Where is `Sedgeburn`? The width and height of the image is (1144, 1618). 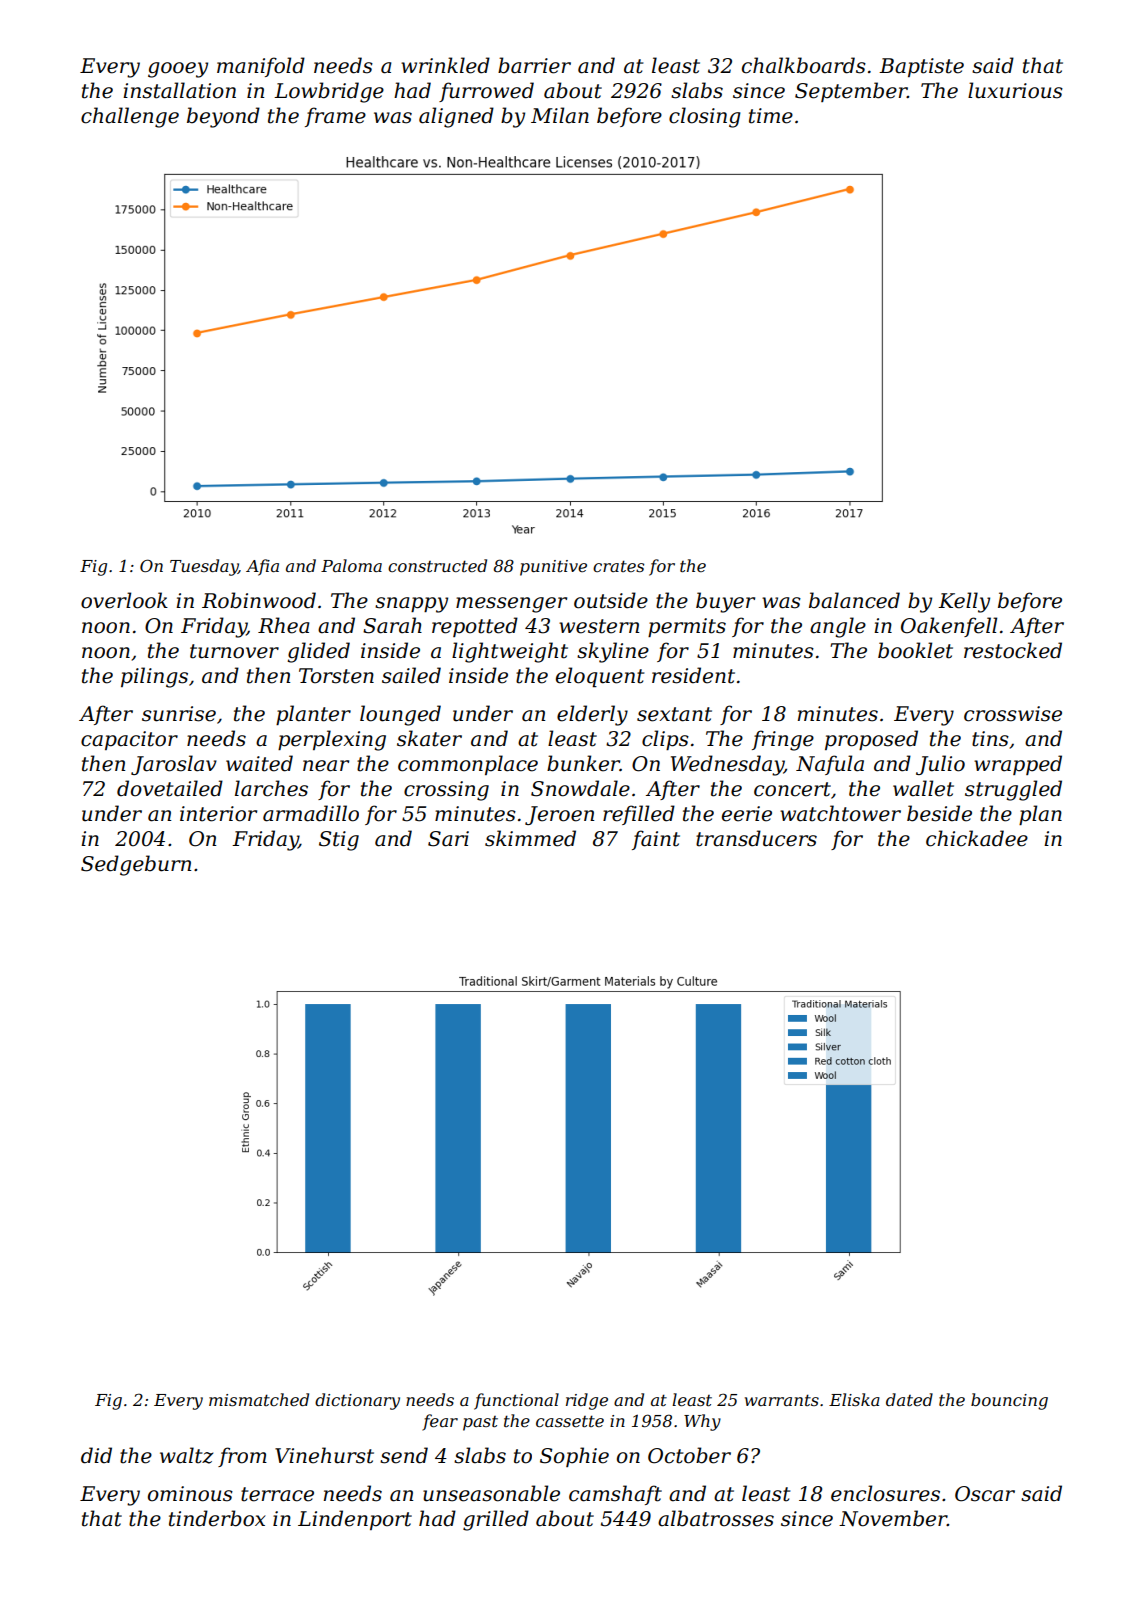
Sedgeburn is located at coordinates (136, 865).
